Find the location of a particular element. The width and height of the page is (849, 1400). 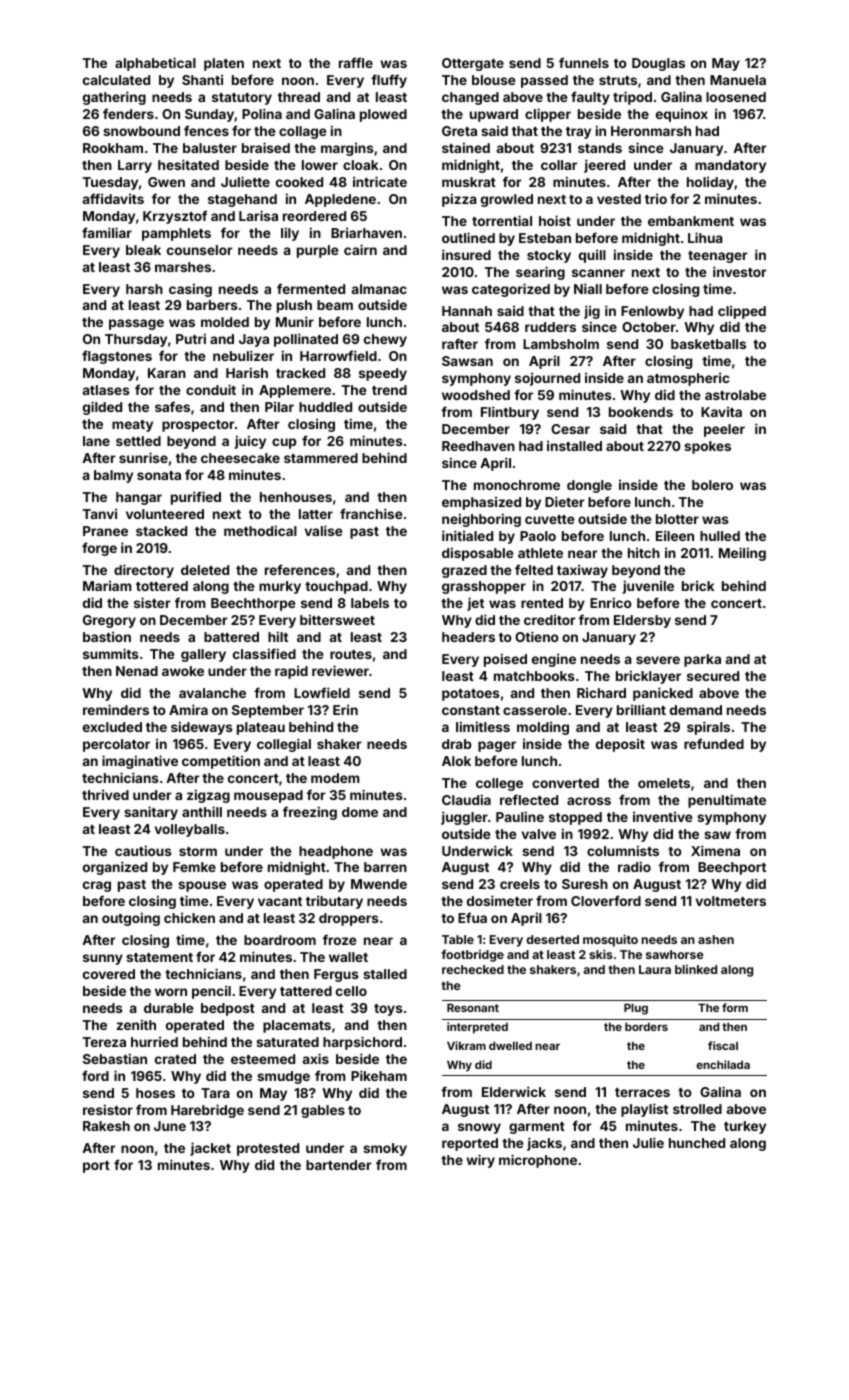

blotter is located at coordinates (677, 519).
